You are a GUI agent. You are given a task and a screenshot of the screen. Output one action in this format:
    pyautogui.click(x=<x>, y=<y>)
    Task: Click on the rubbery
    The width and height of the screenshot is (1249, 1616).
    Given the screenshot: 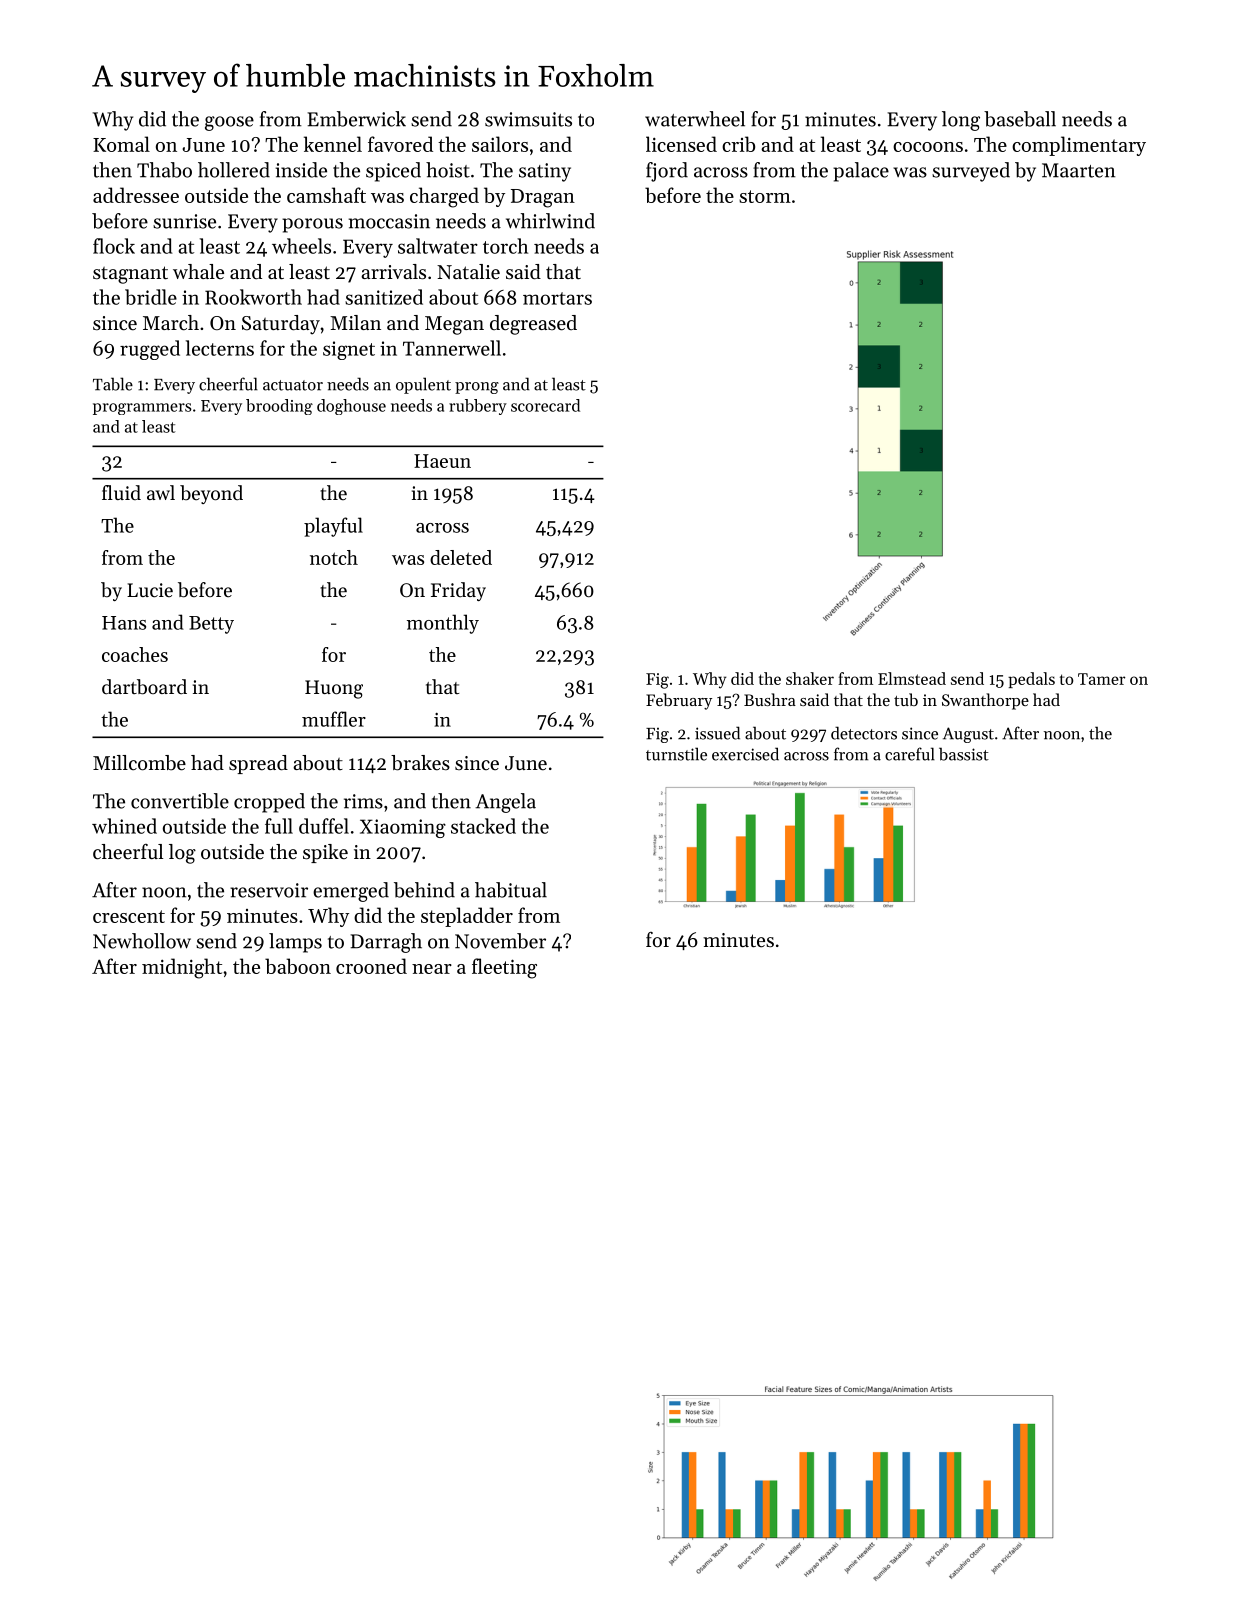 What is the action you would take?
    pyautogui.click(x=478, y=407)
